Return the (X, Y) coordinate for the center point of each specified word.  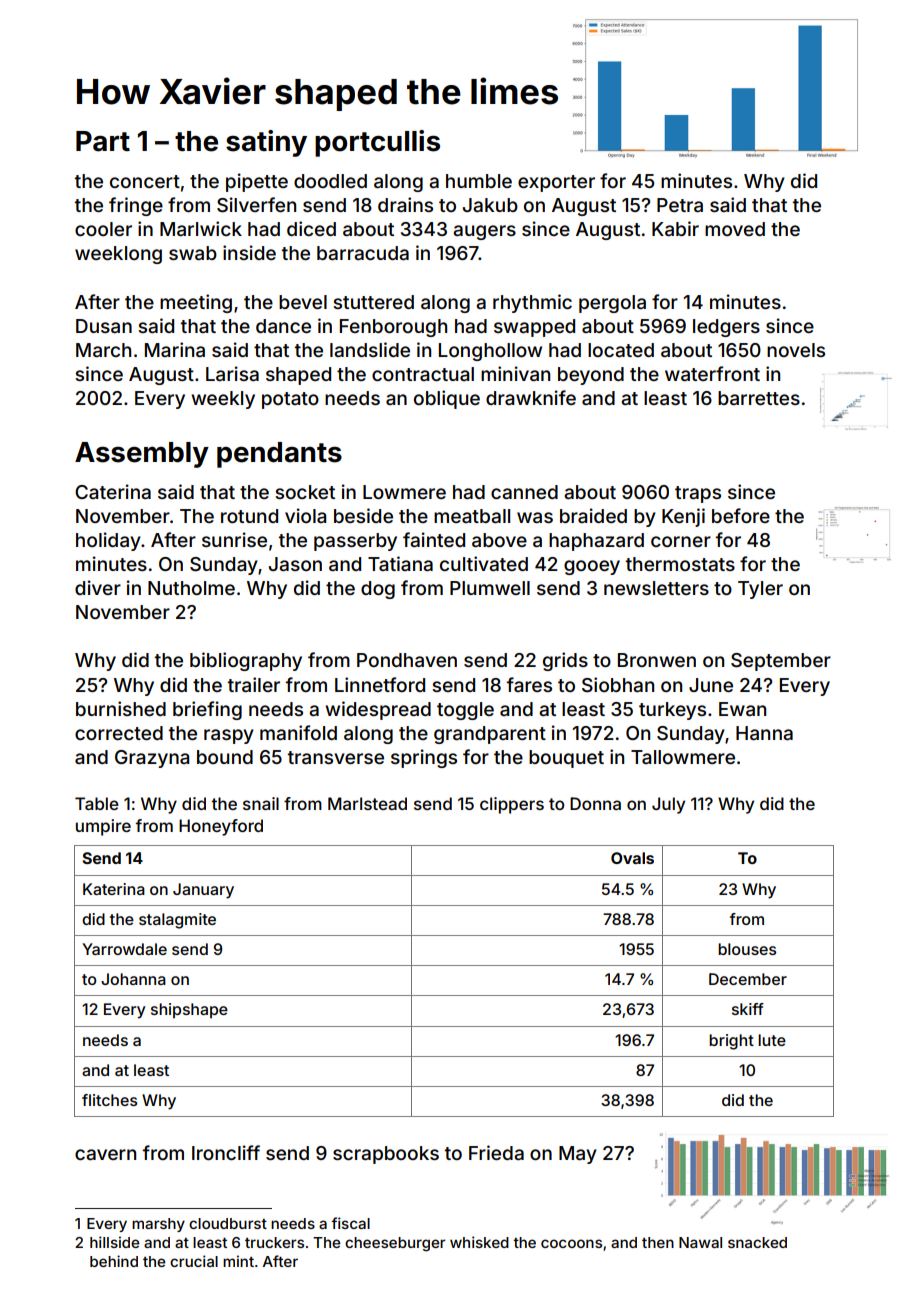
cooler (103, 229)
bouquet (566, 759)
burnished (121, 708)
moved (735, 229)
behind (114, 1261)
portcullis (377, 143)
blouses (747, 949)
